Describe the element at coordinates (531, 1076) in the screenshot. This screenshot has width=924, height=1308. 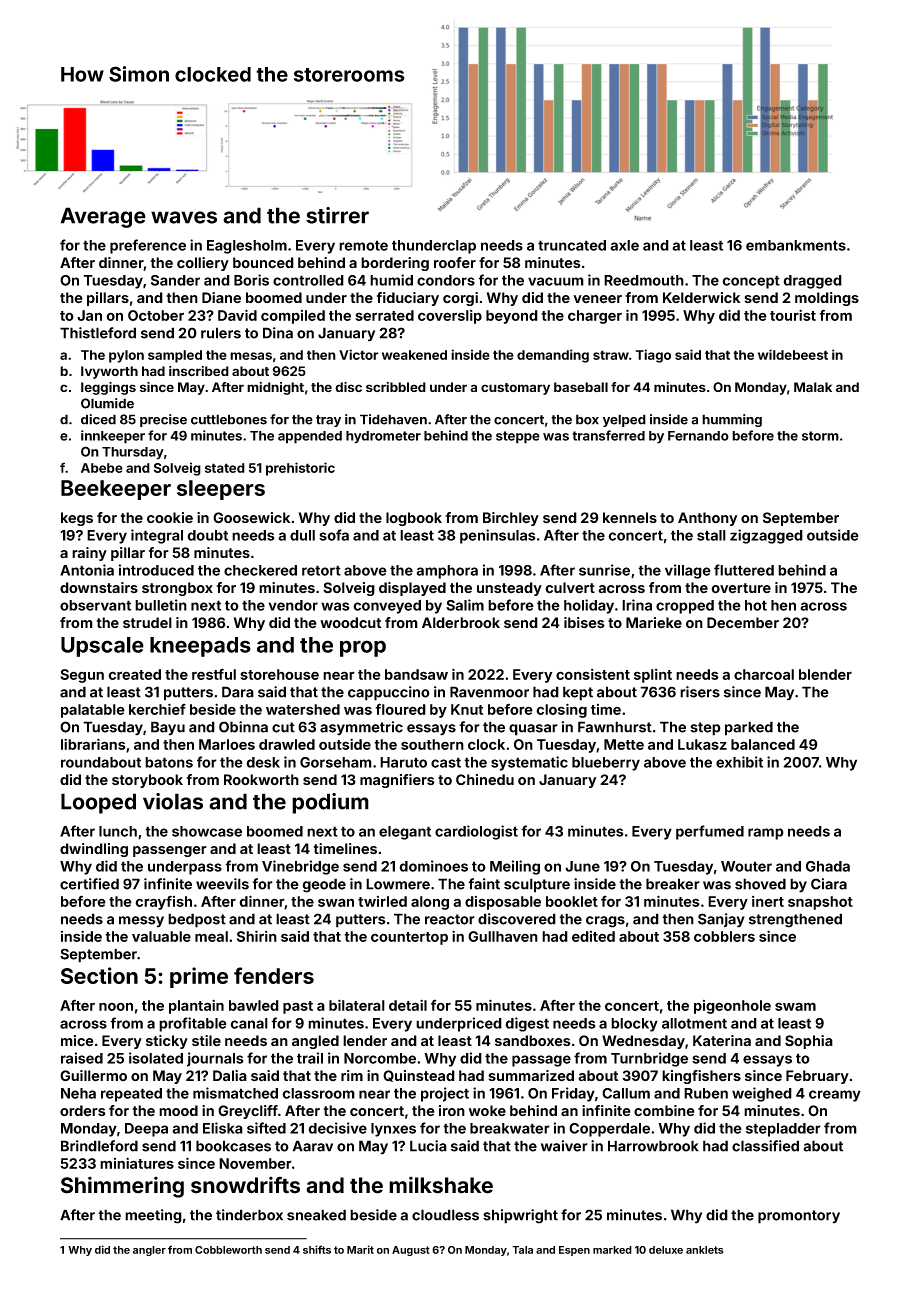
I see `summarized` at that location.
